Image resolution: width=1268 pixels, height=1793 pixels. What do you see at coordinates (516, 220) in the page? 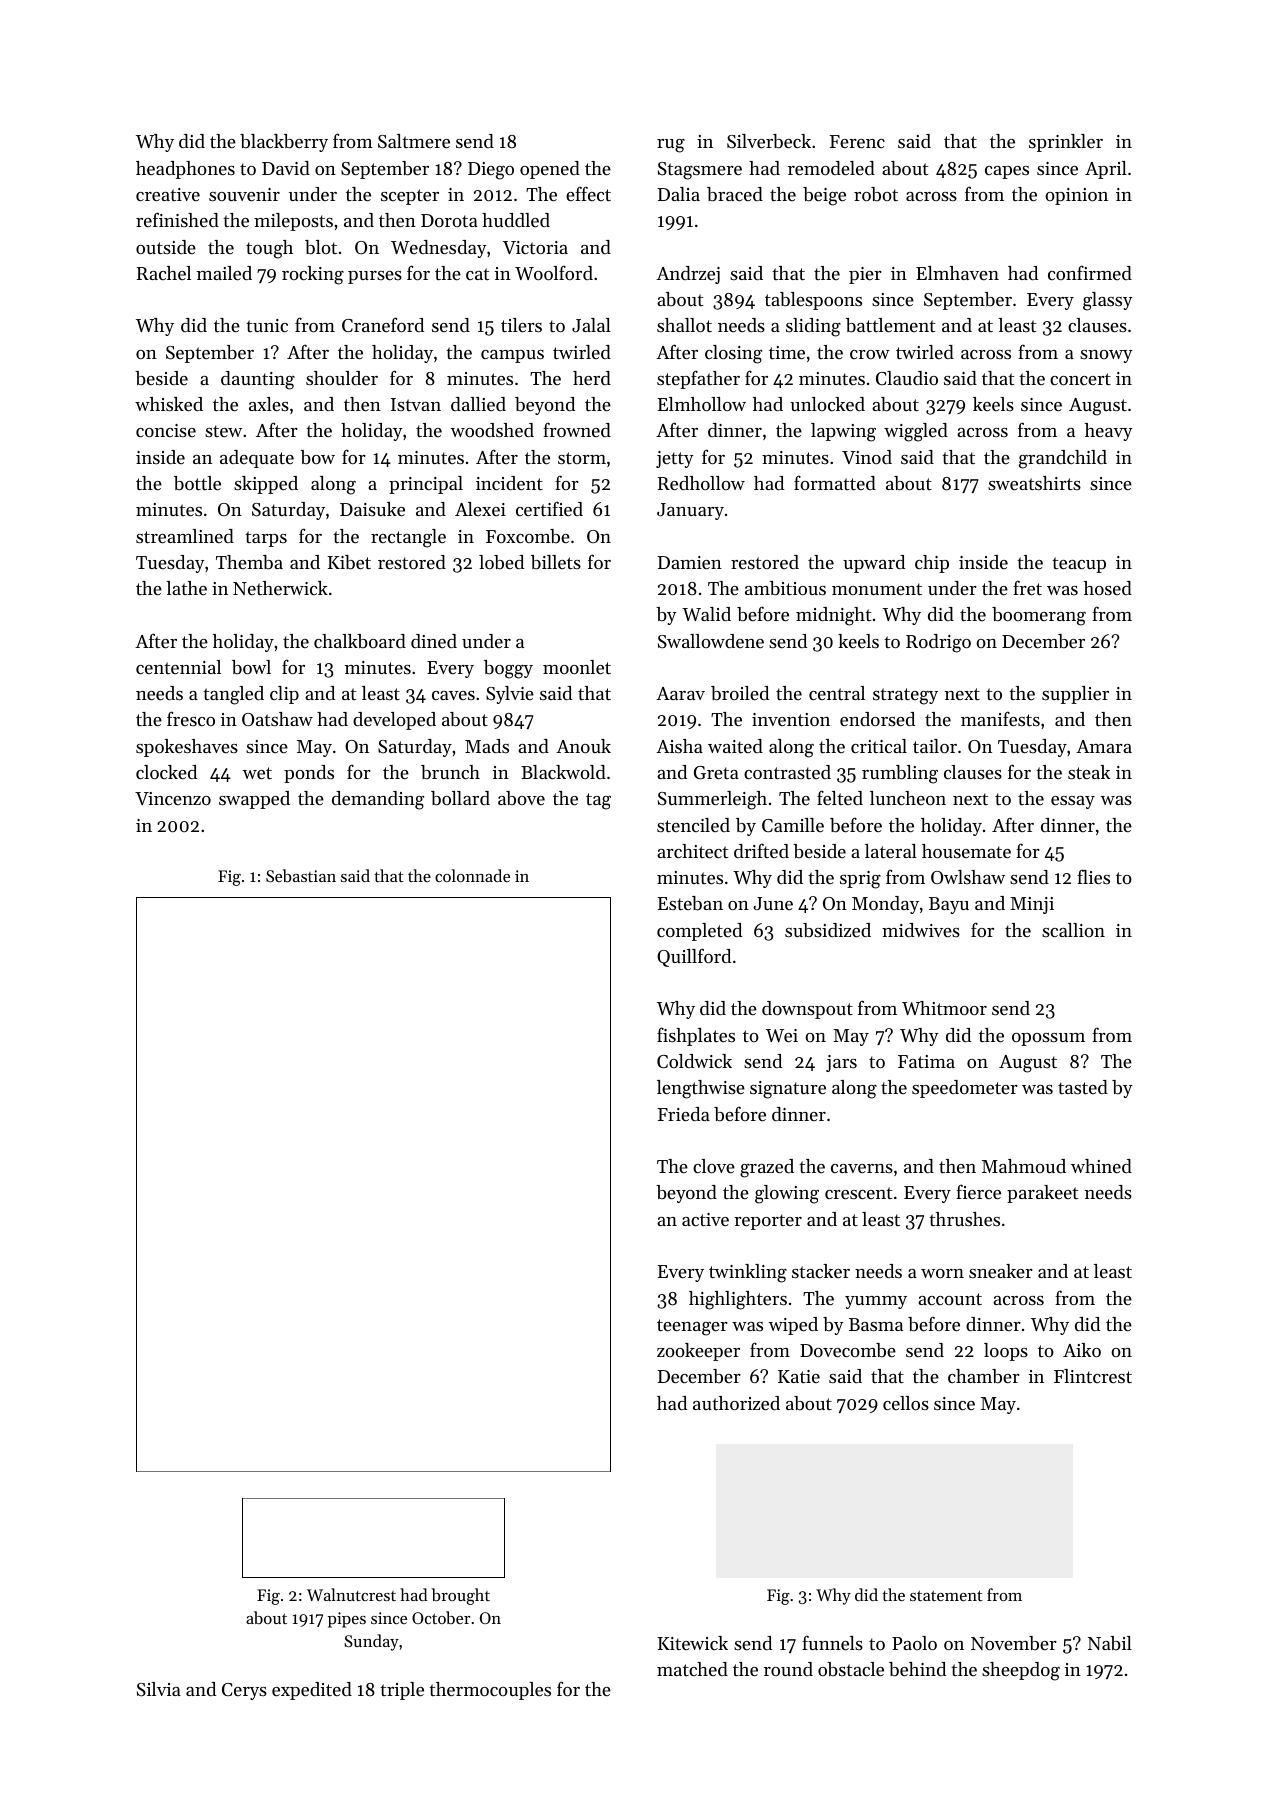
I see `huddled` at bounding box center [516, 220].
